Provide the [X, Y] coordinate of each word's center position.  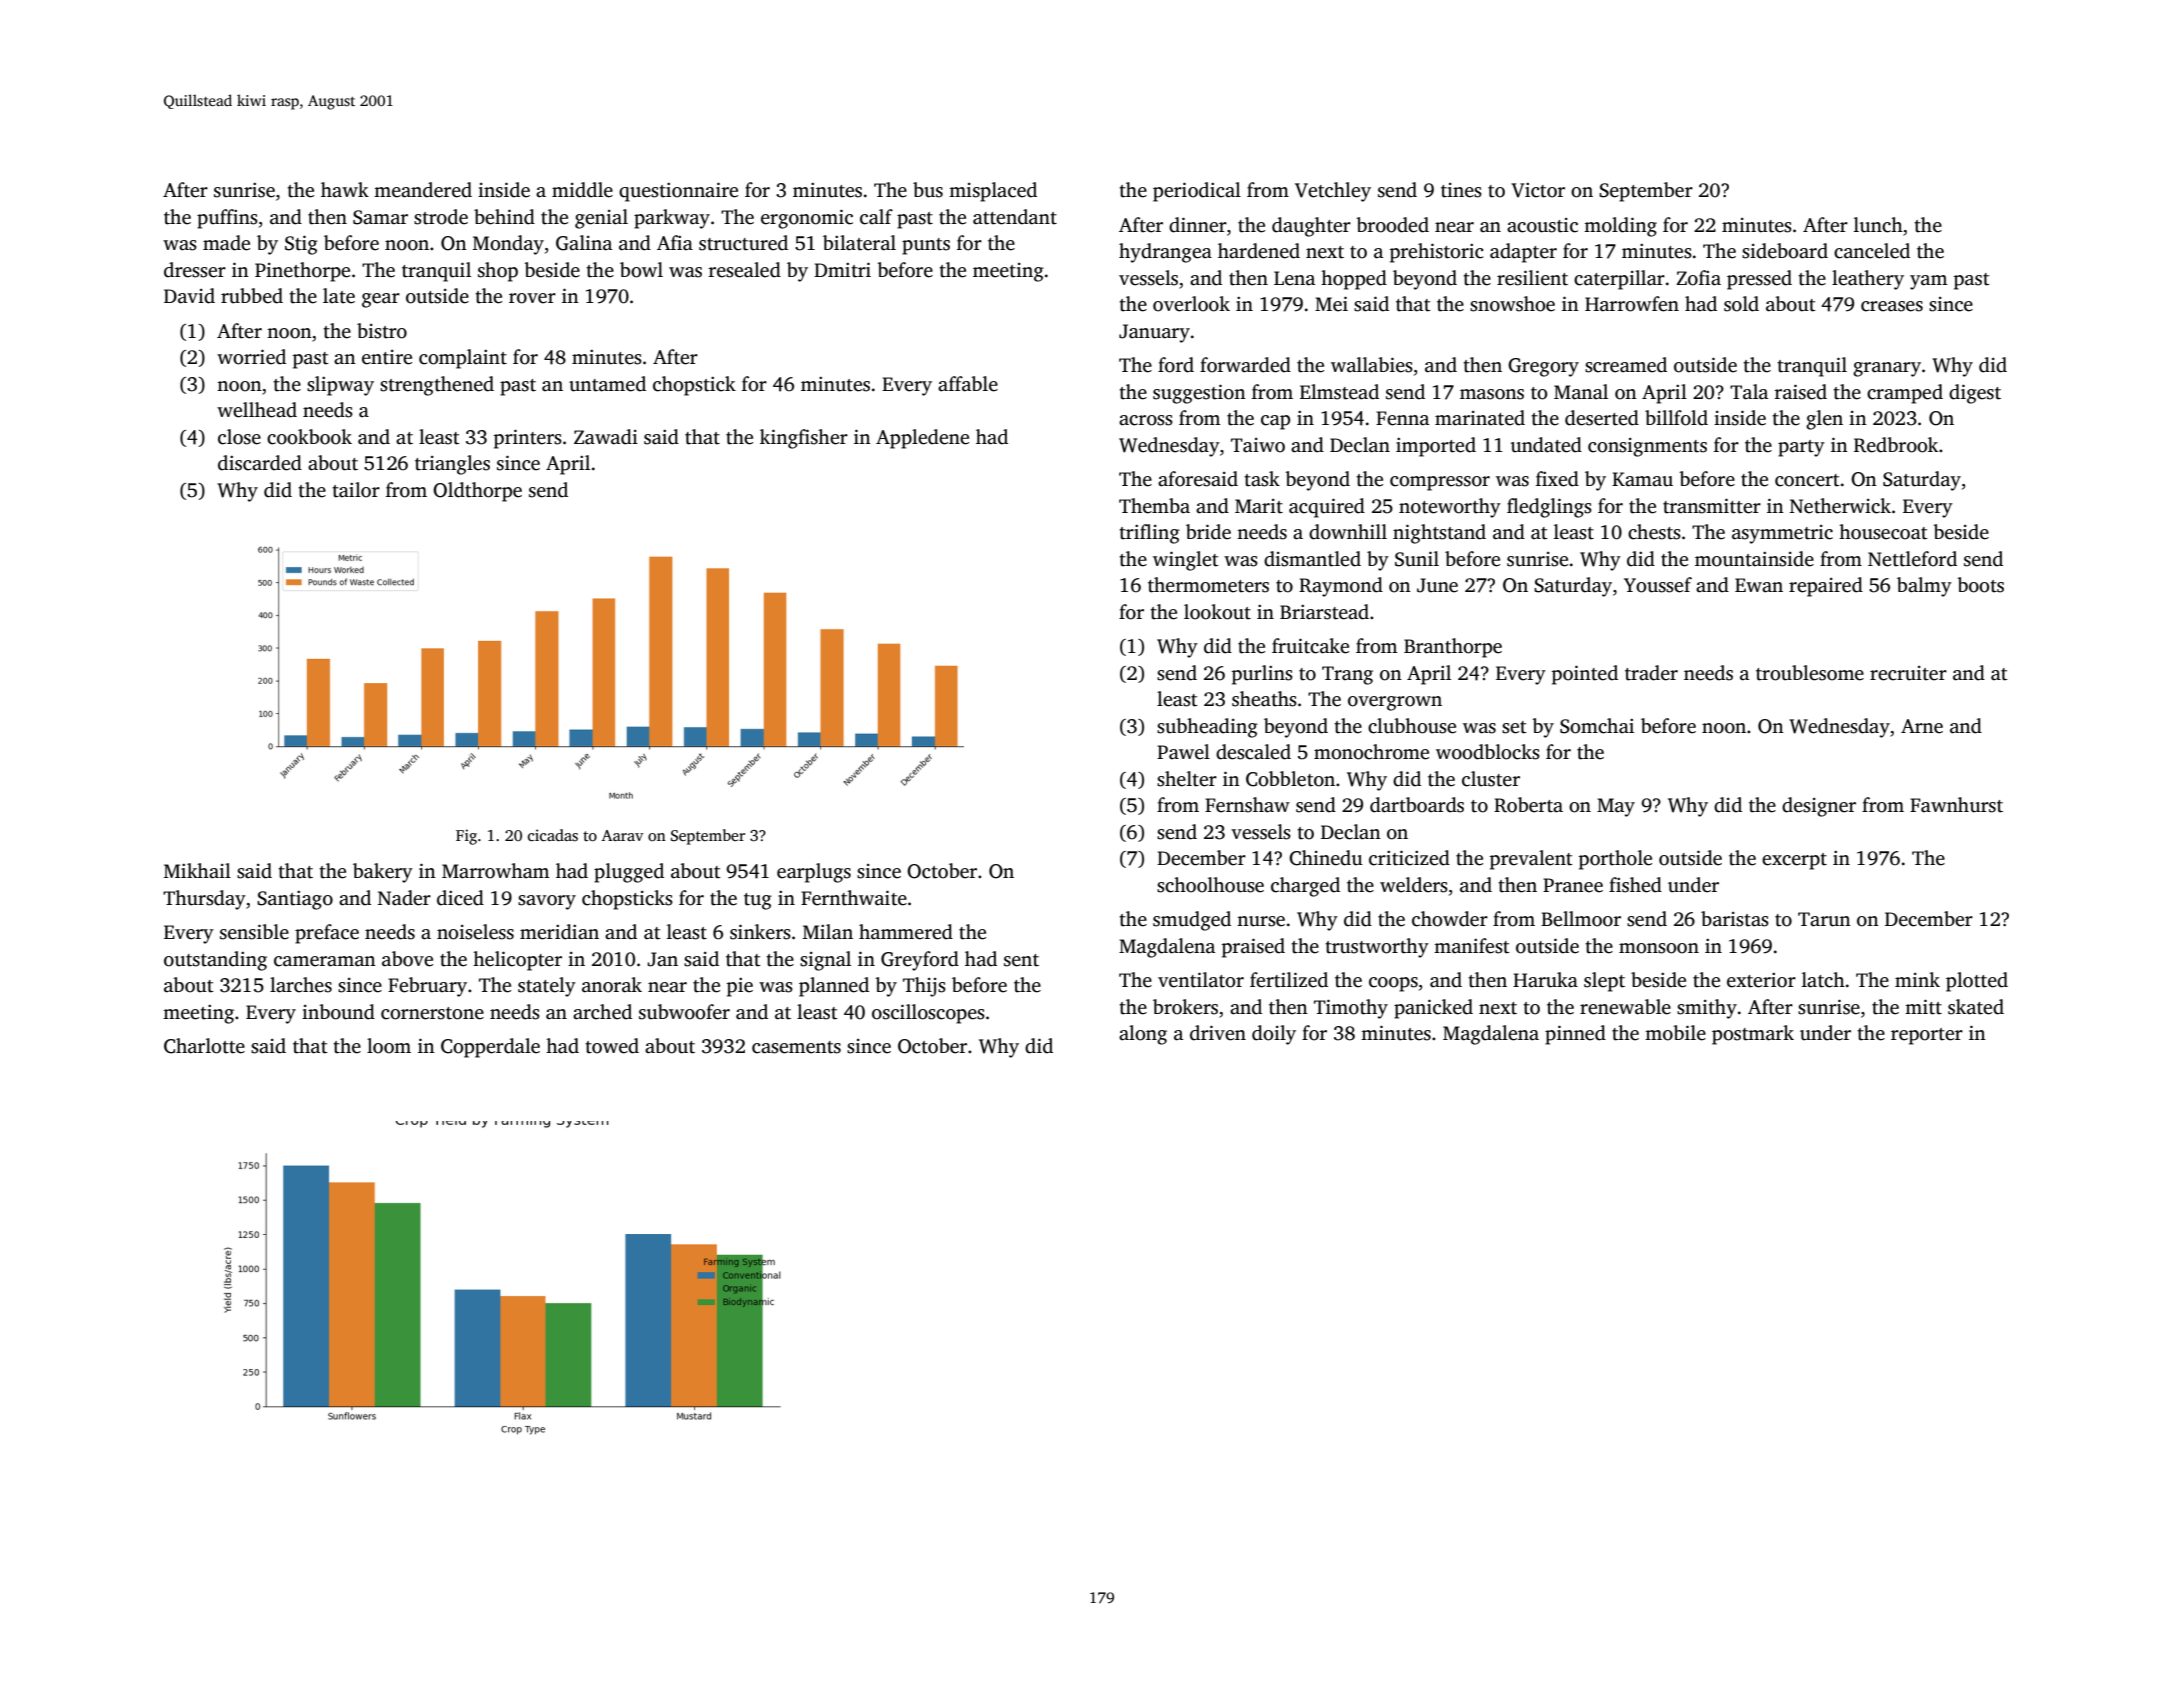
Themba [1154, 506]
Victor [1538, 190]
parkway [672, 219]
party [1801, 448]
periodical [1197, 192]
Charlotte [204, 1046]
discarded [260, 463]
